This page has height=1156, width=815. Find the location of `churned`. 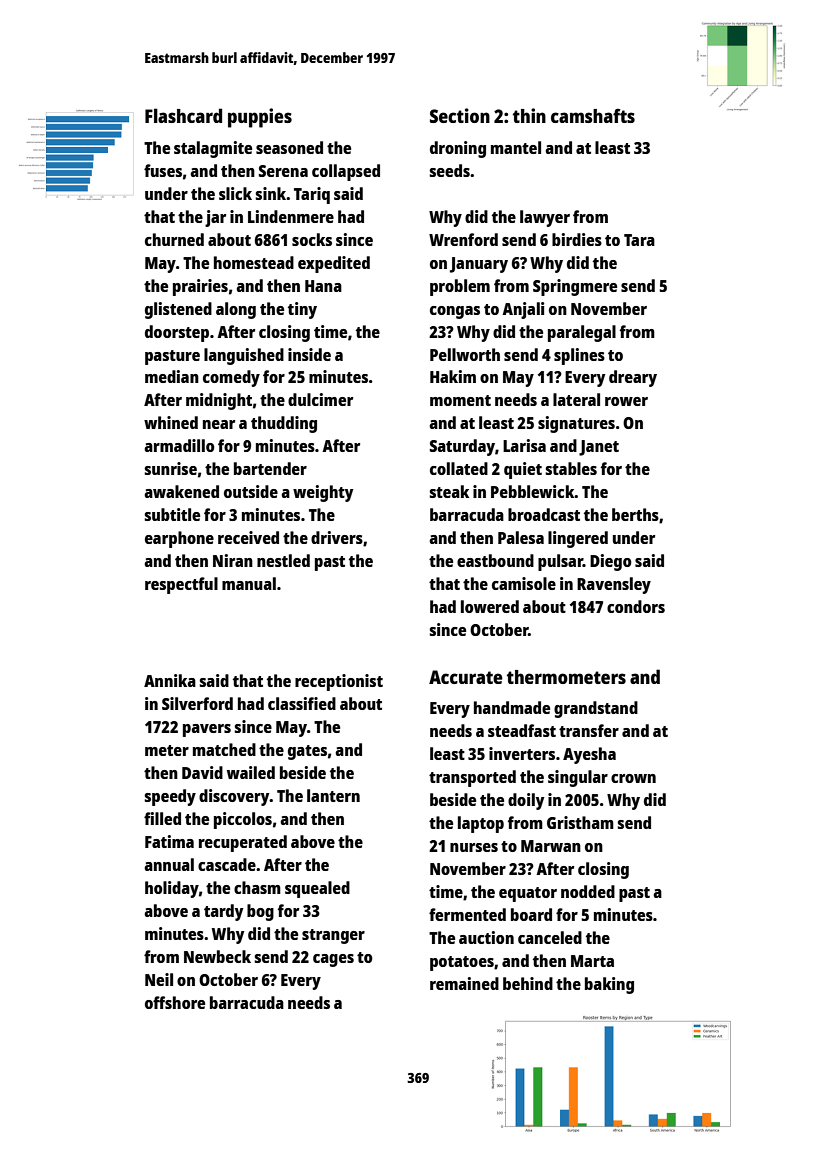

churned is located at coordinates (174, 239).
